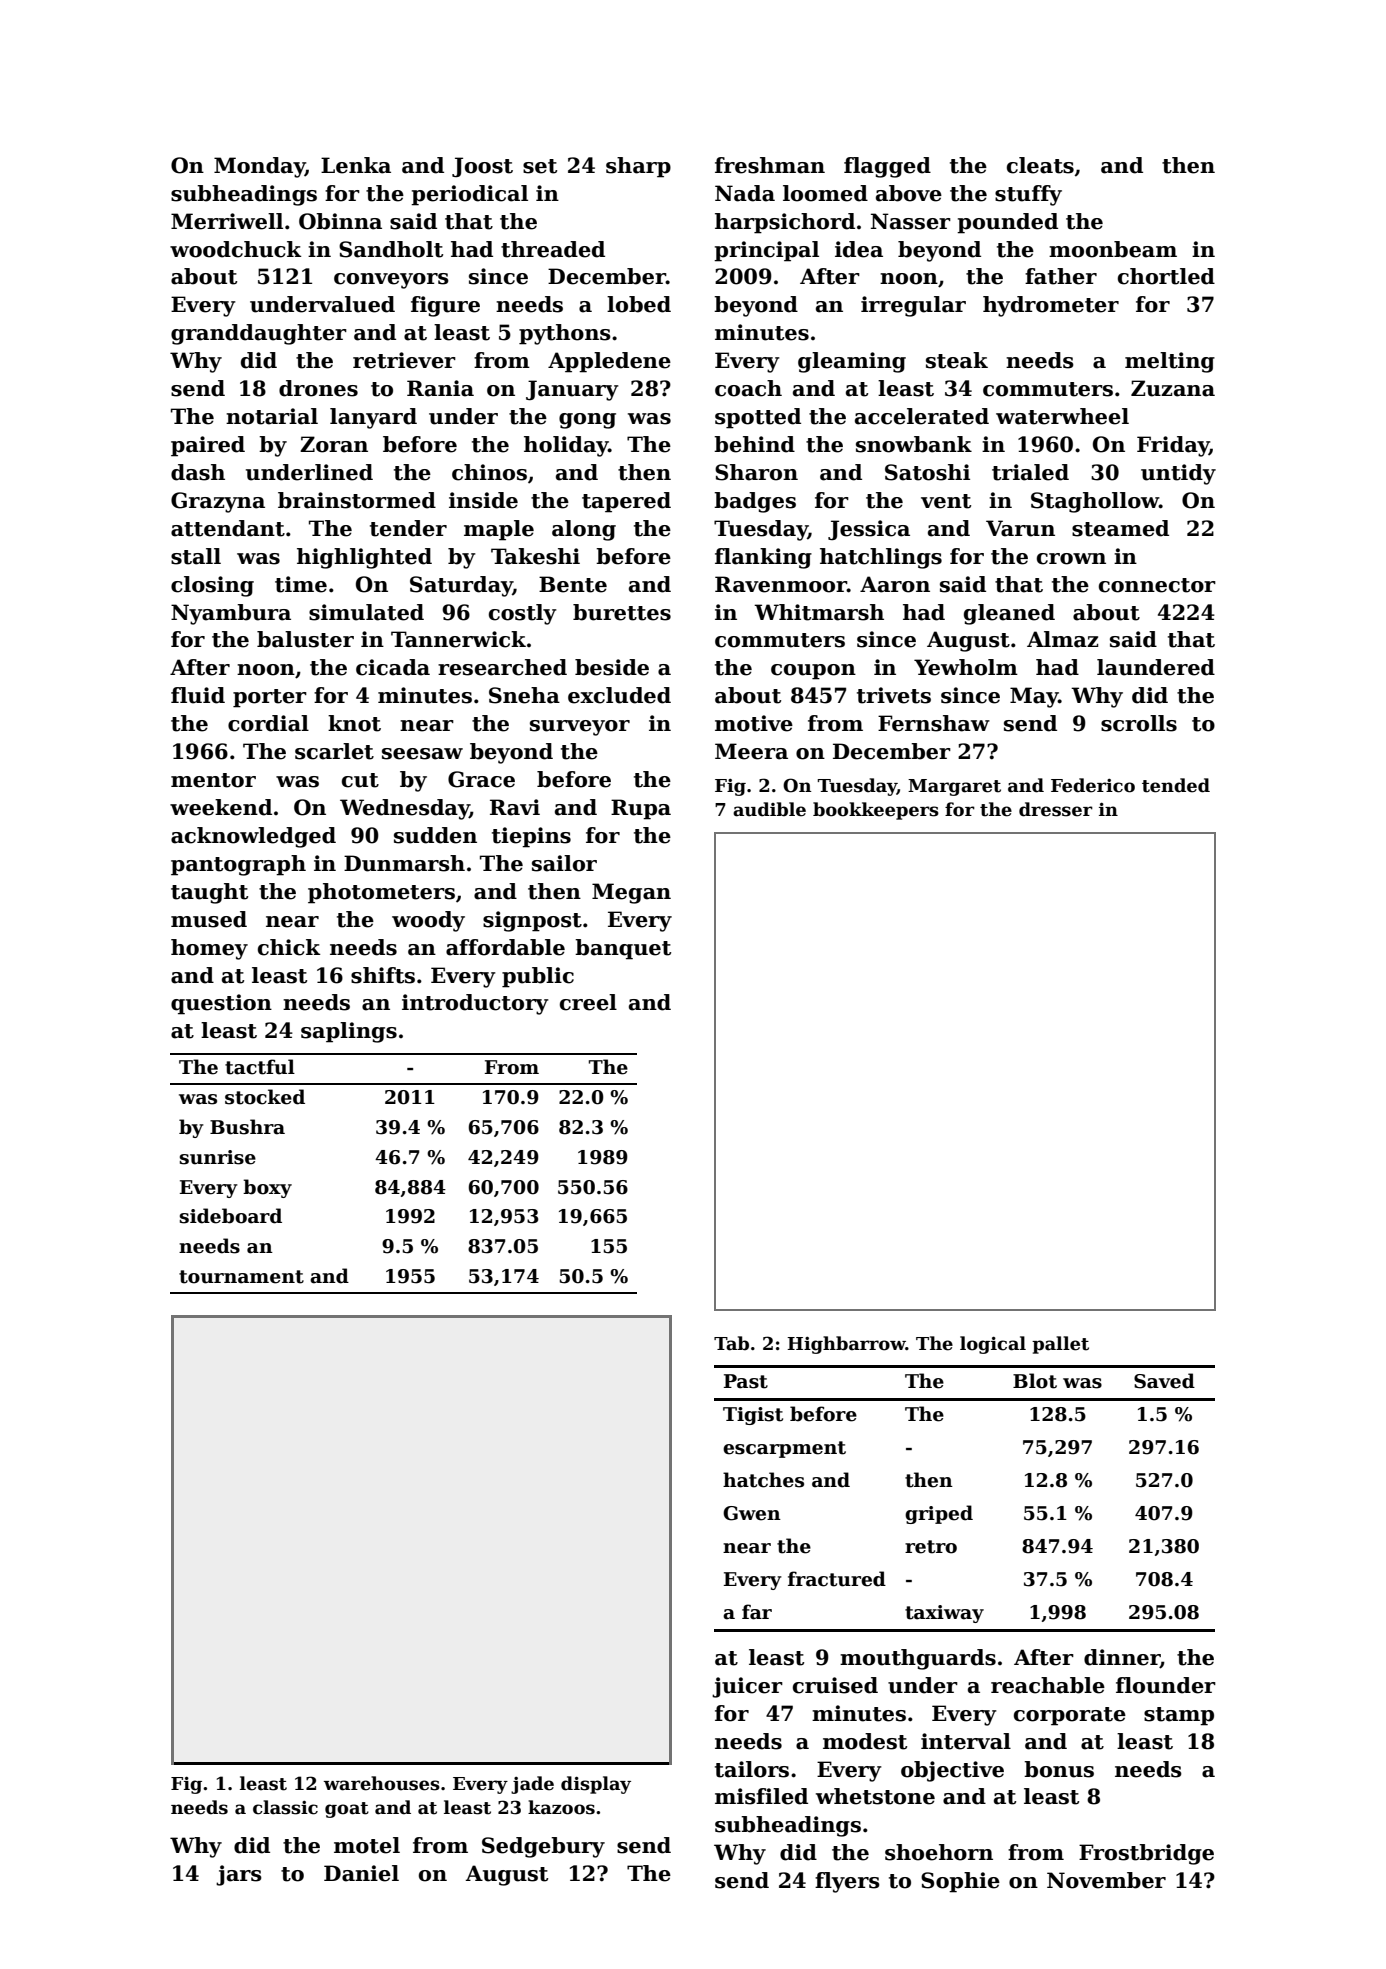 Image resolution: width=1386 pixels, height=1969 pixels. I want to click on cleats, so click(1040, 165).
